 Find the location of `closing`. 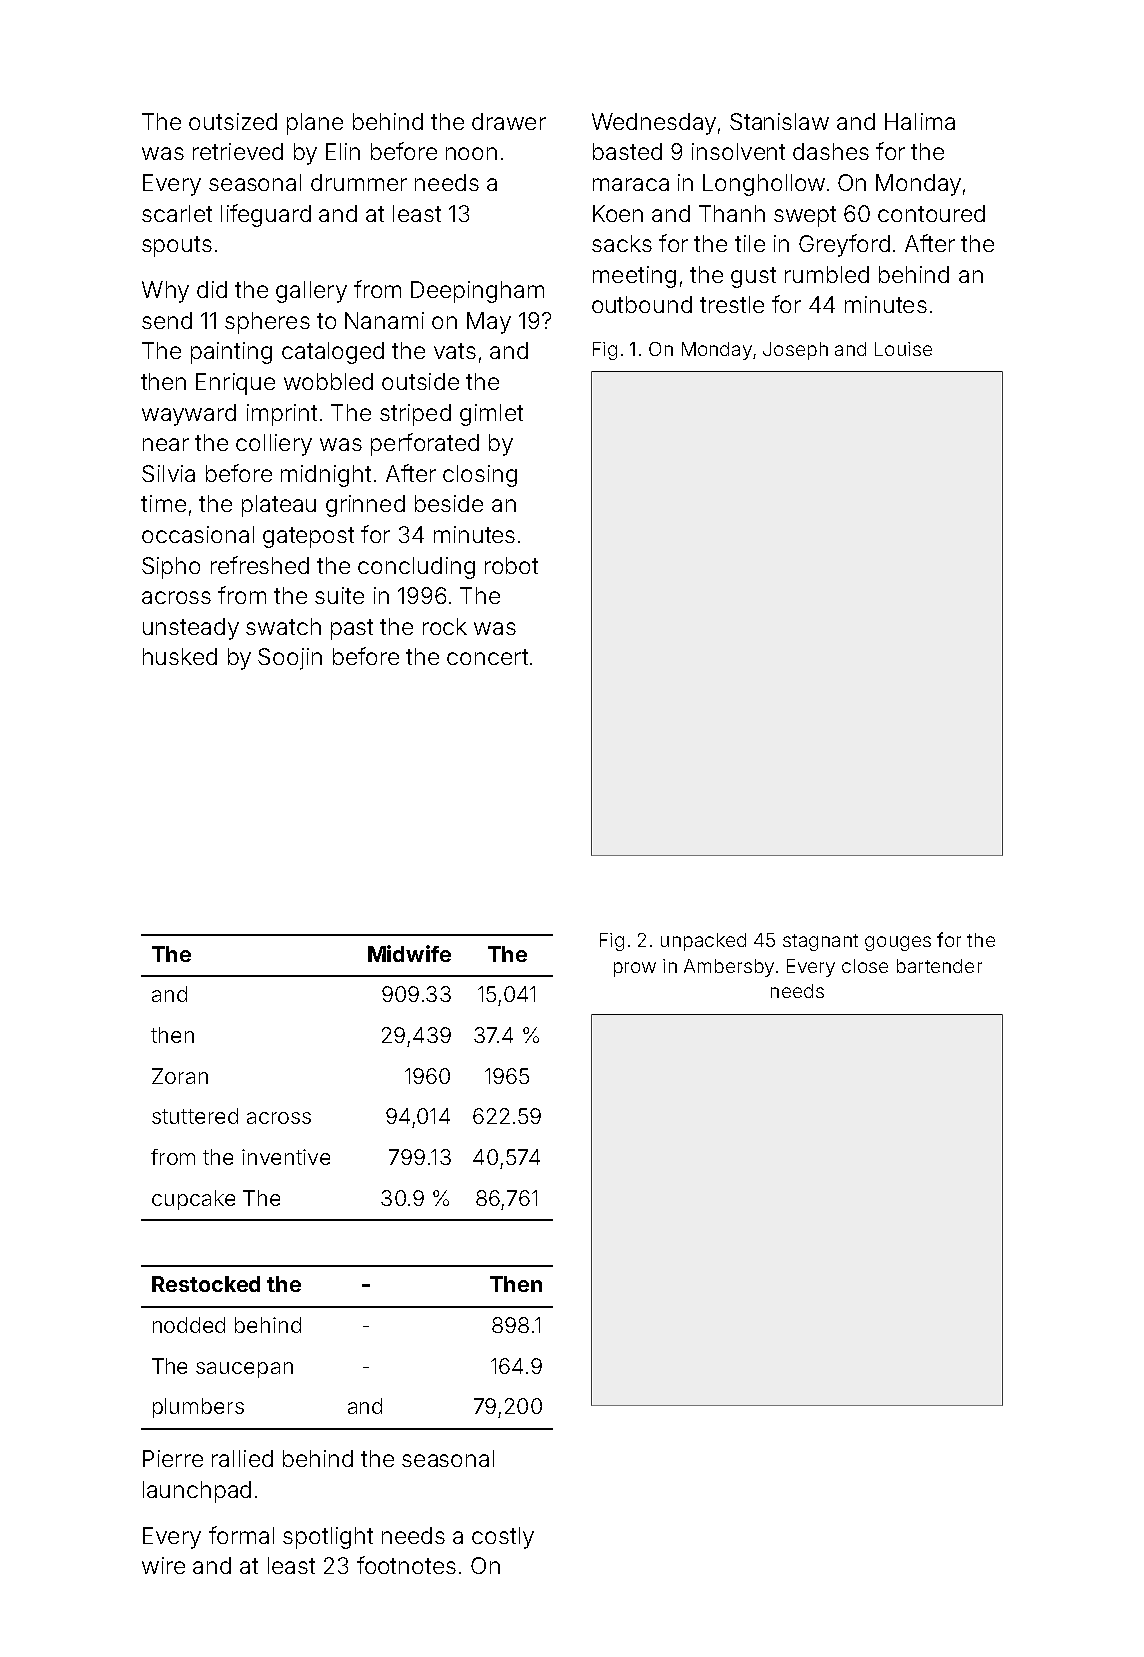

closing is located at coordinates (480, 476).
